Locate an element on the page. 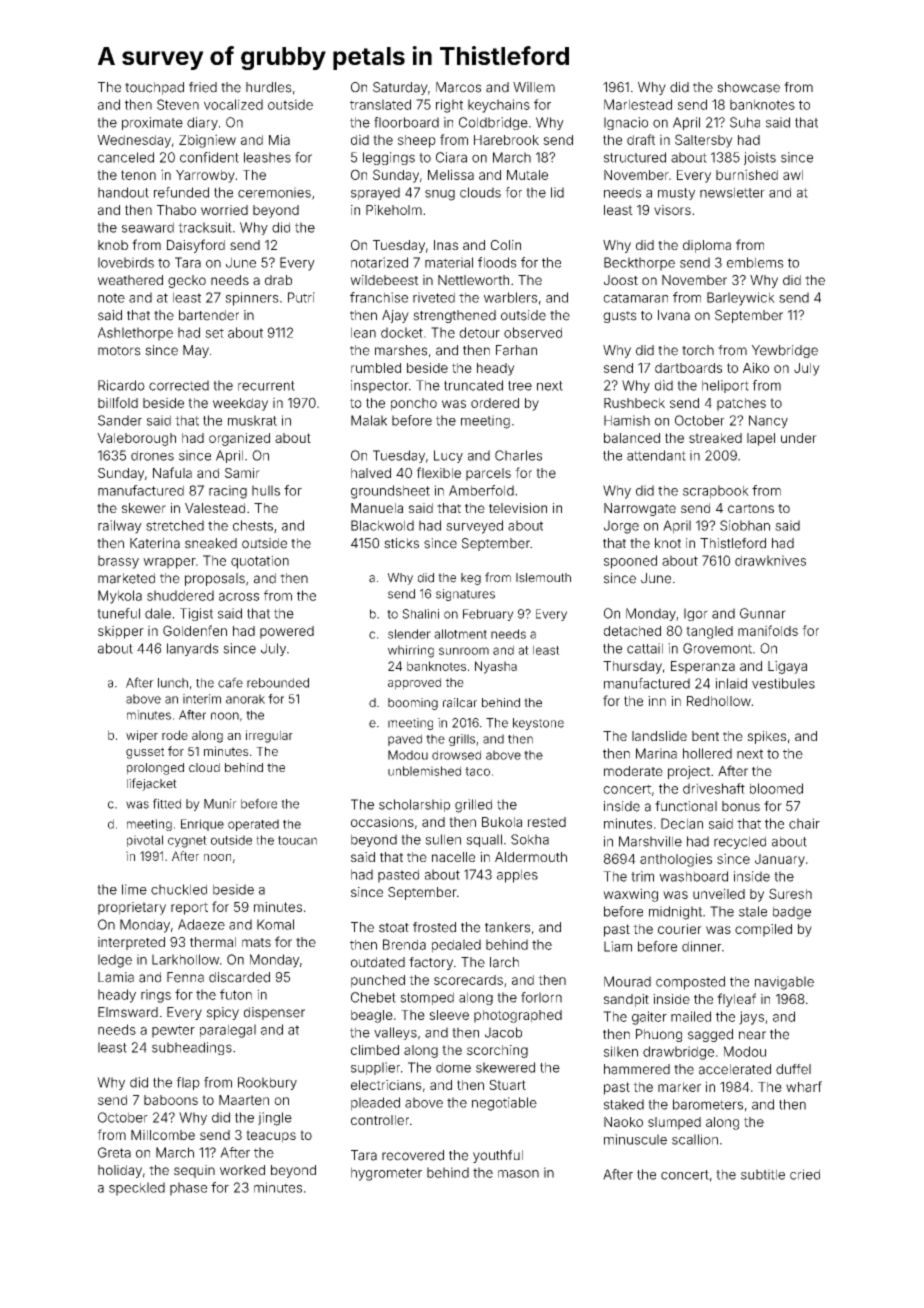  speckled is located at coordinates (137, 1189).
